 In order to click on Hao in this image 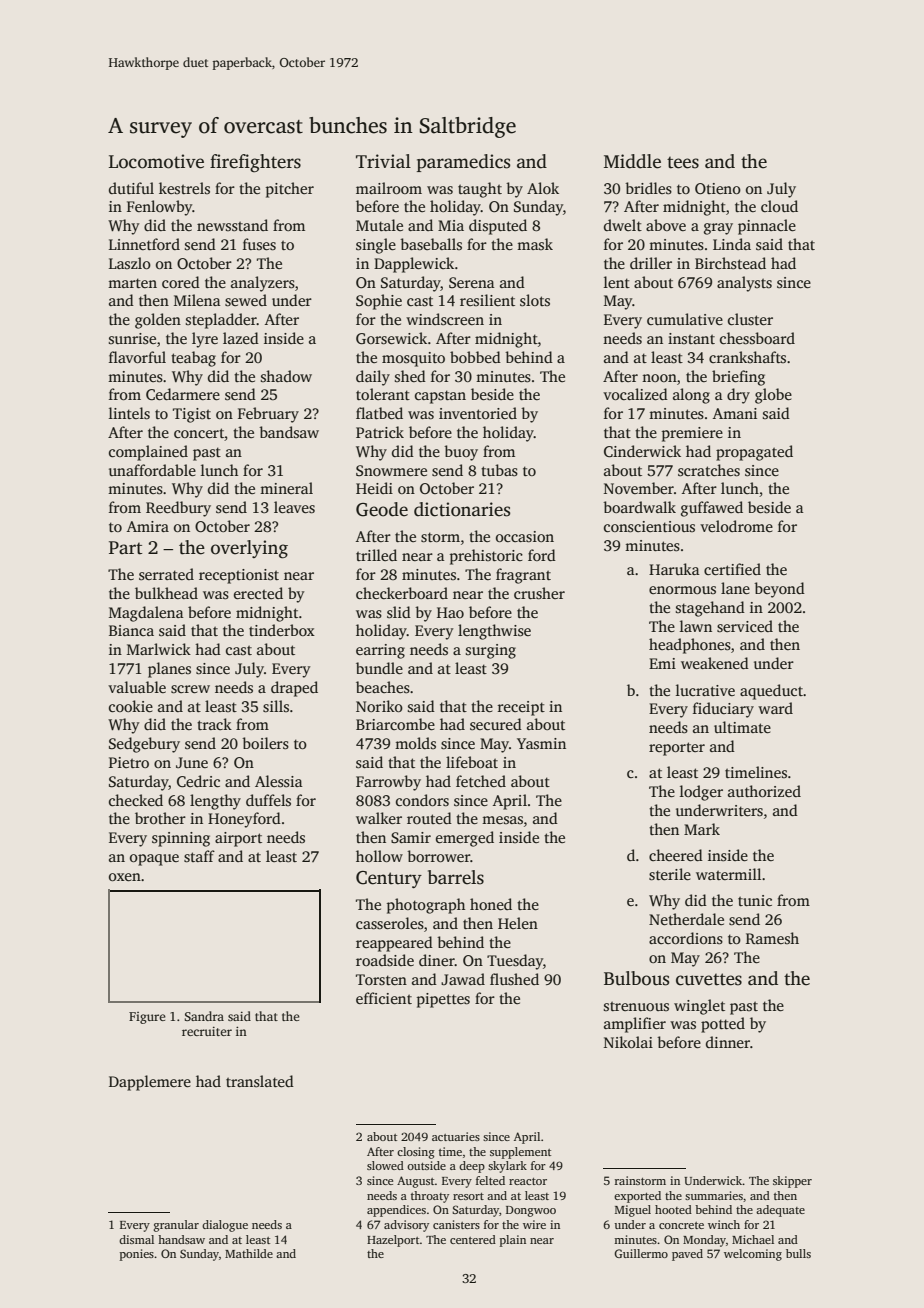, I will do `click(450, 612)`.
